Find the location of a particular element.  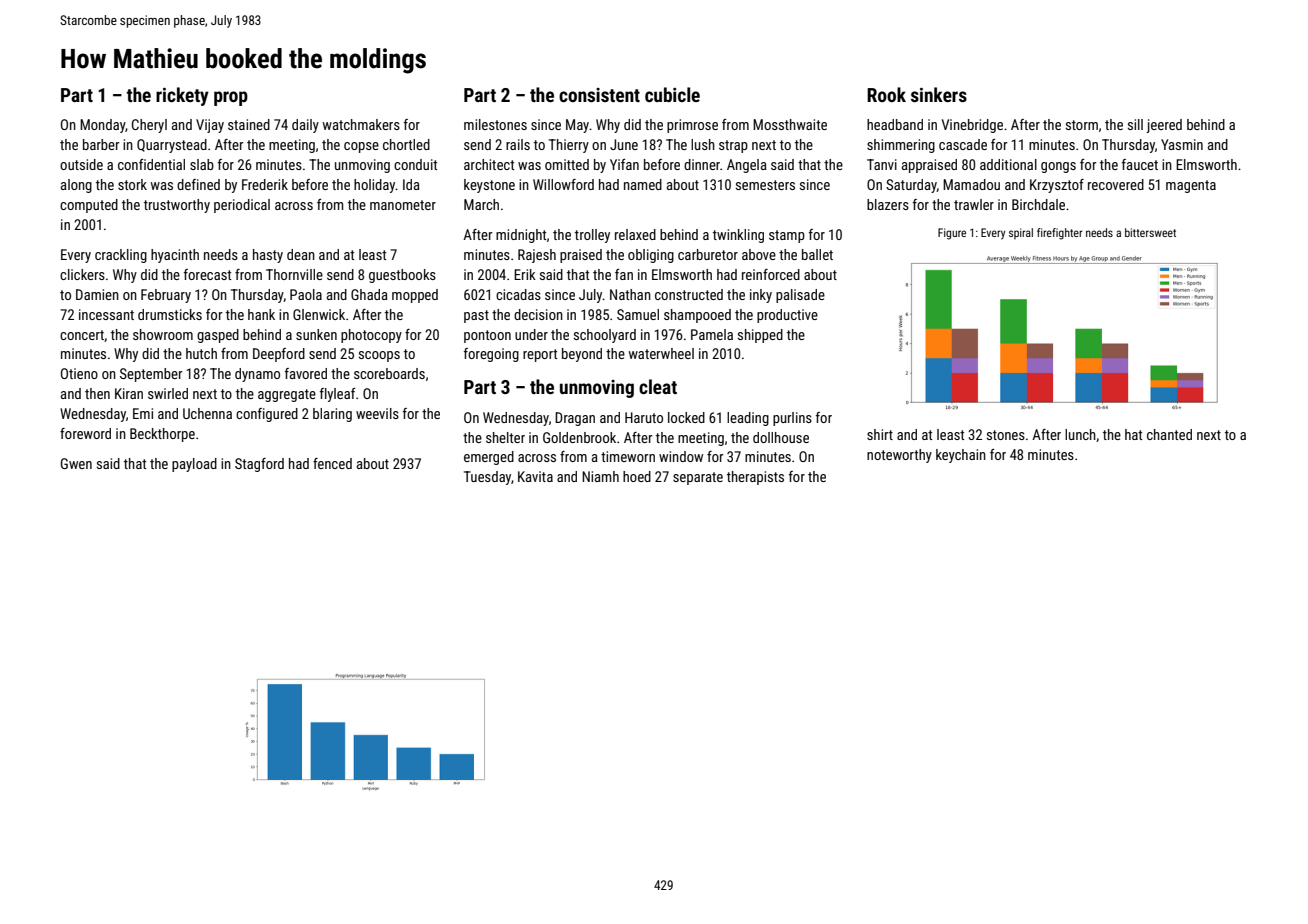

Otieno is located at coordinates (79, 373).
